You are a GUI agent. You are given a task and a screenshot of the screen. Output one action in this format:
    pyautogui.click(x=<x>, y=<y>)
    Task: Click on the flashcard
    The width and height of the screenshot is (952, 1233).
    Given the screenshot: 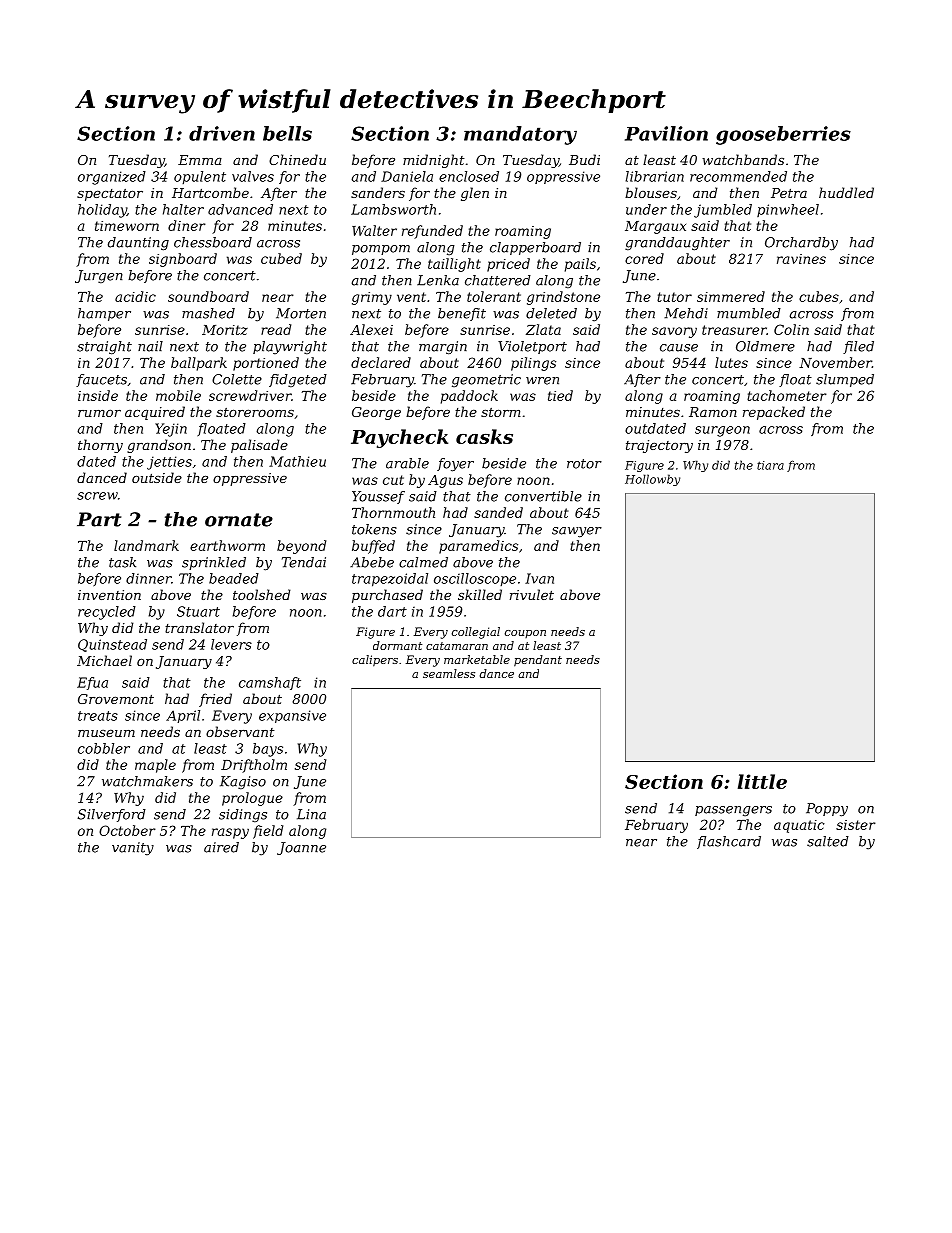 What is the action you would take?
    pyautogui.click(x=729, y=842)
